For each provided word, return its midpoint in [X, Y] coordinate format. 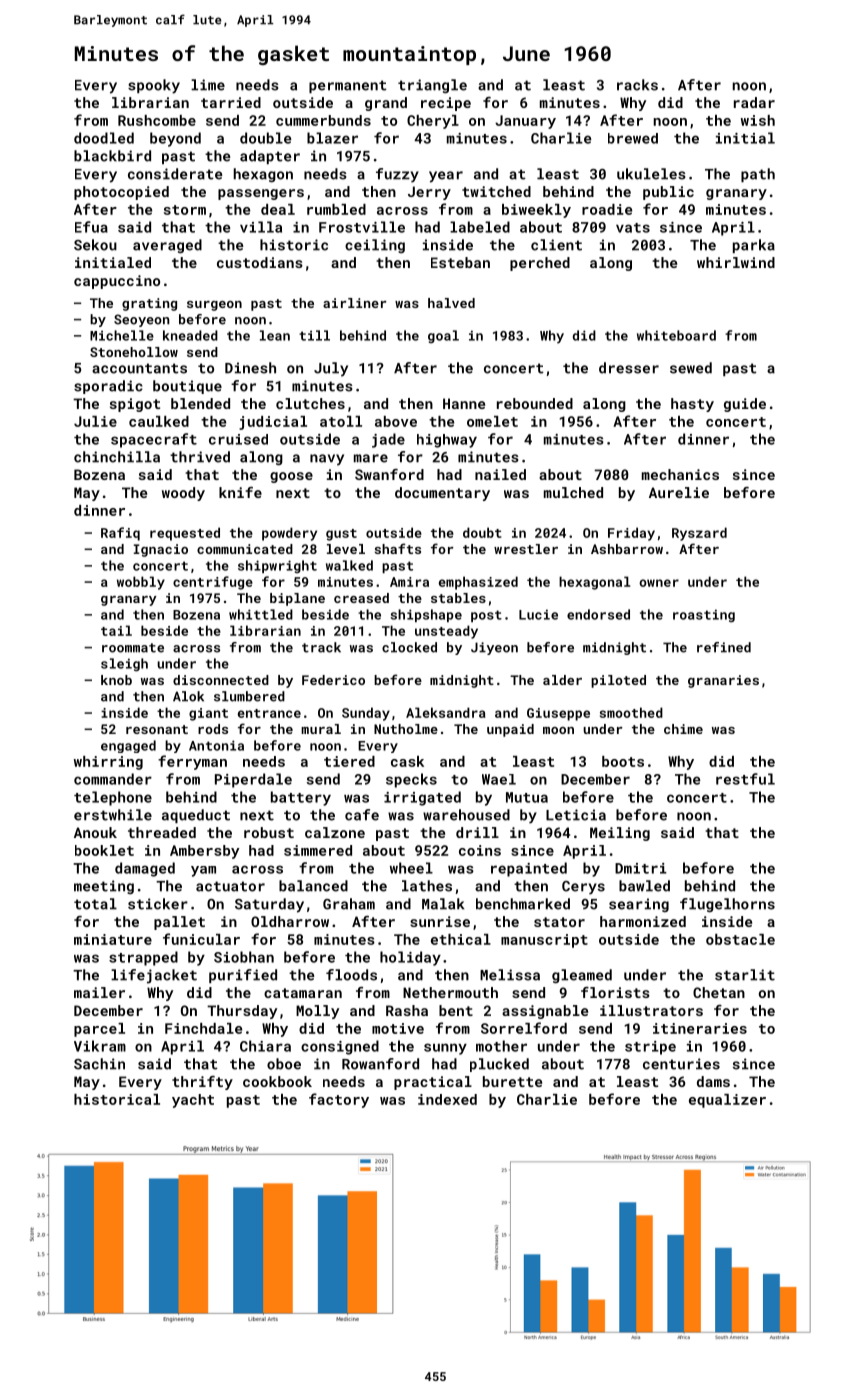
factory [339, 1100]
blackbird [112, 156]
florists [615, 992]
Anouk [95, 832]
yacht [193, 1101]
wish [758, 120]
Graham [349, 904]
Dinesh [250, 368]
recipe [446, 104]
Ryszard [699, 534]
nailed [500, 474]
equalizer [727, 1101]
